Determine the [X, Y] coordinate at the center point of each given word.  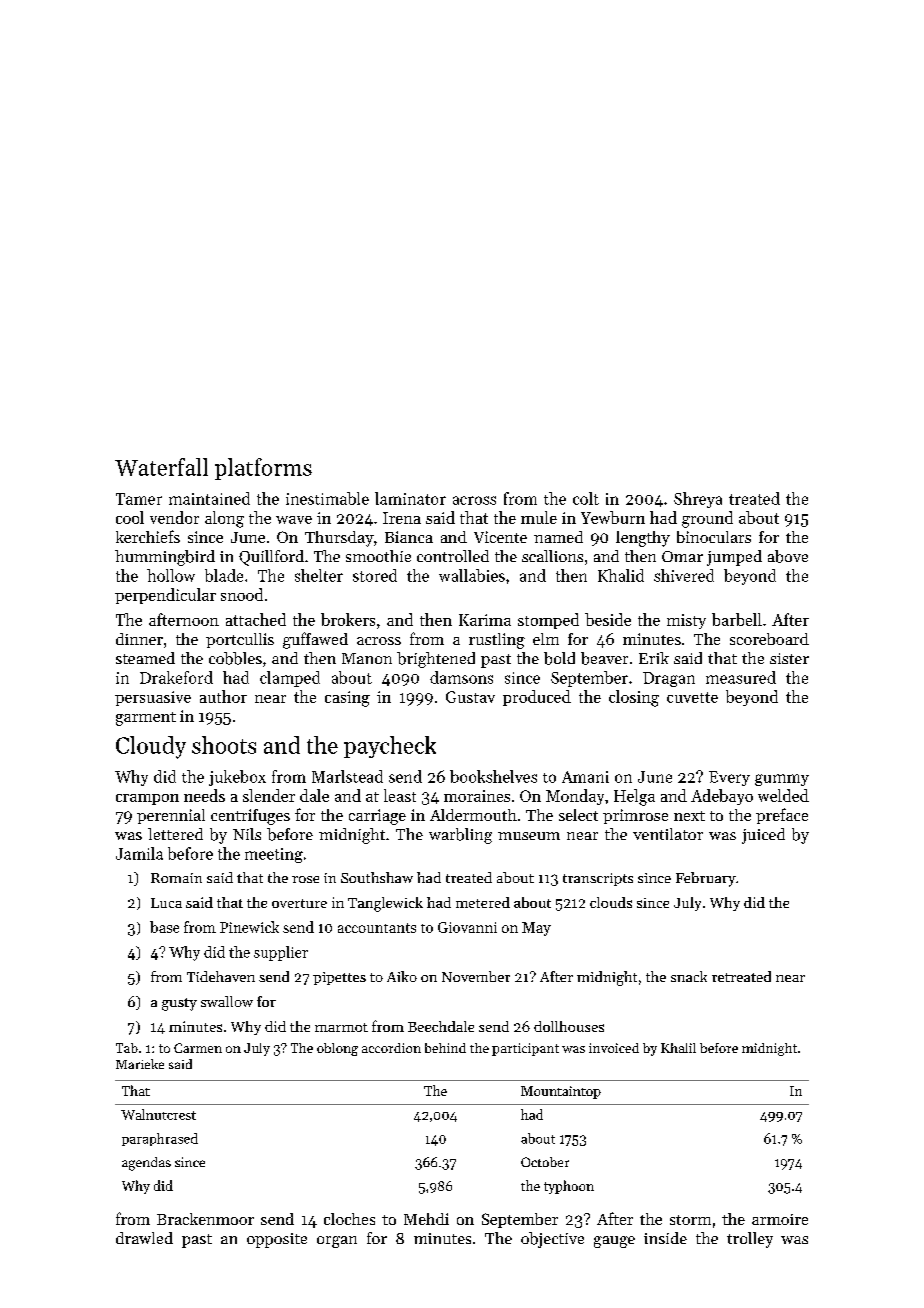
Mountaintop [561, 1092]
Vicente [500, 537]
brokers [348, 619]
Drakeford [176, 677]
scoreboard [769, 639]
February [706, 879]
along [224, 519]
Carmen [198, 1048]
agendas [146, 1164]
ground [707, 519]
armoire [780, 1219]
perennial [171, 816]
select [578, 815]
